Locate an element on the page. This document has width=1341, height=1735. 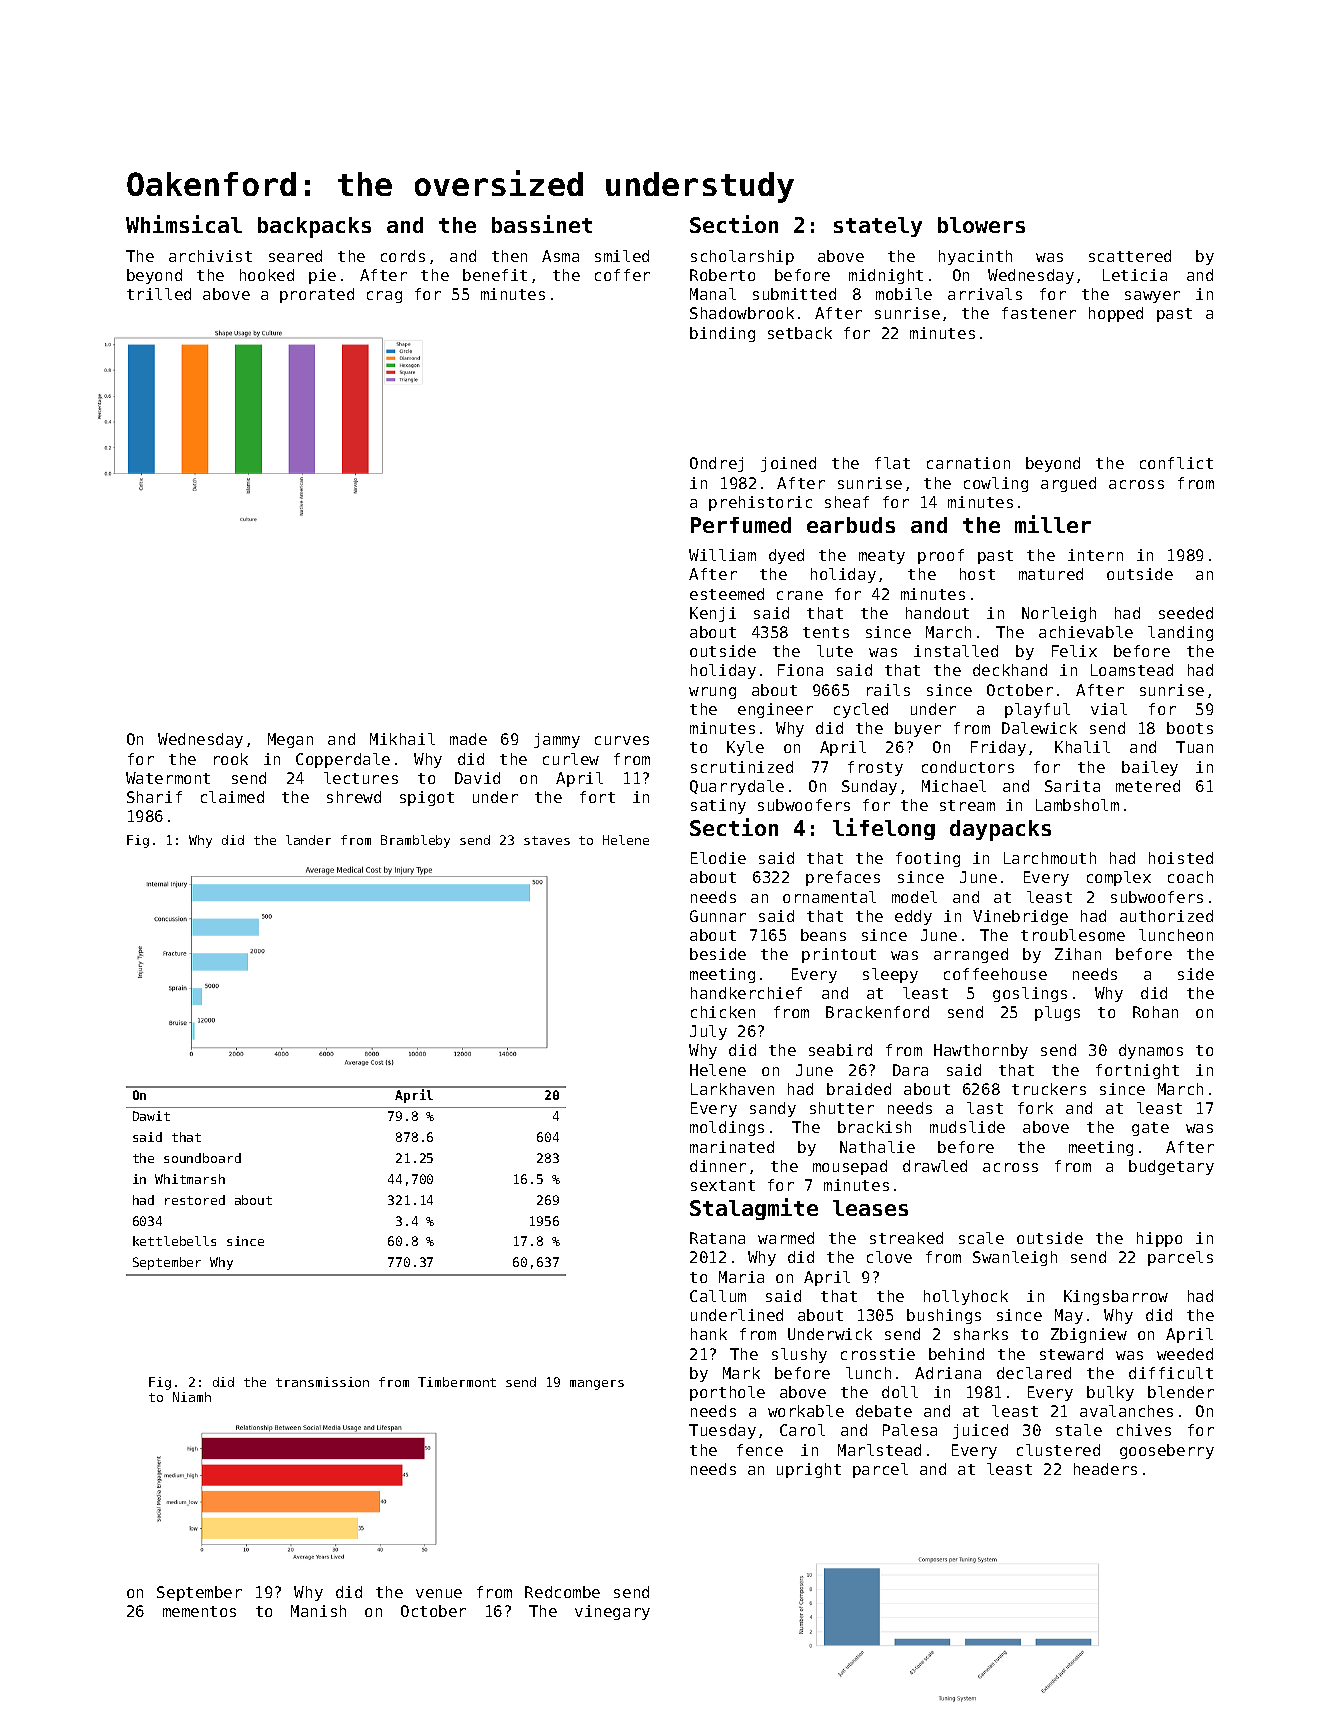
Watermont is located at coordinates (168, 778).
